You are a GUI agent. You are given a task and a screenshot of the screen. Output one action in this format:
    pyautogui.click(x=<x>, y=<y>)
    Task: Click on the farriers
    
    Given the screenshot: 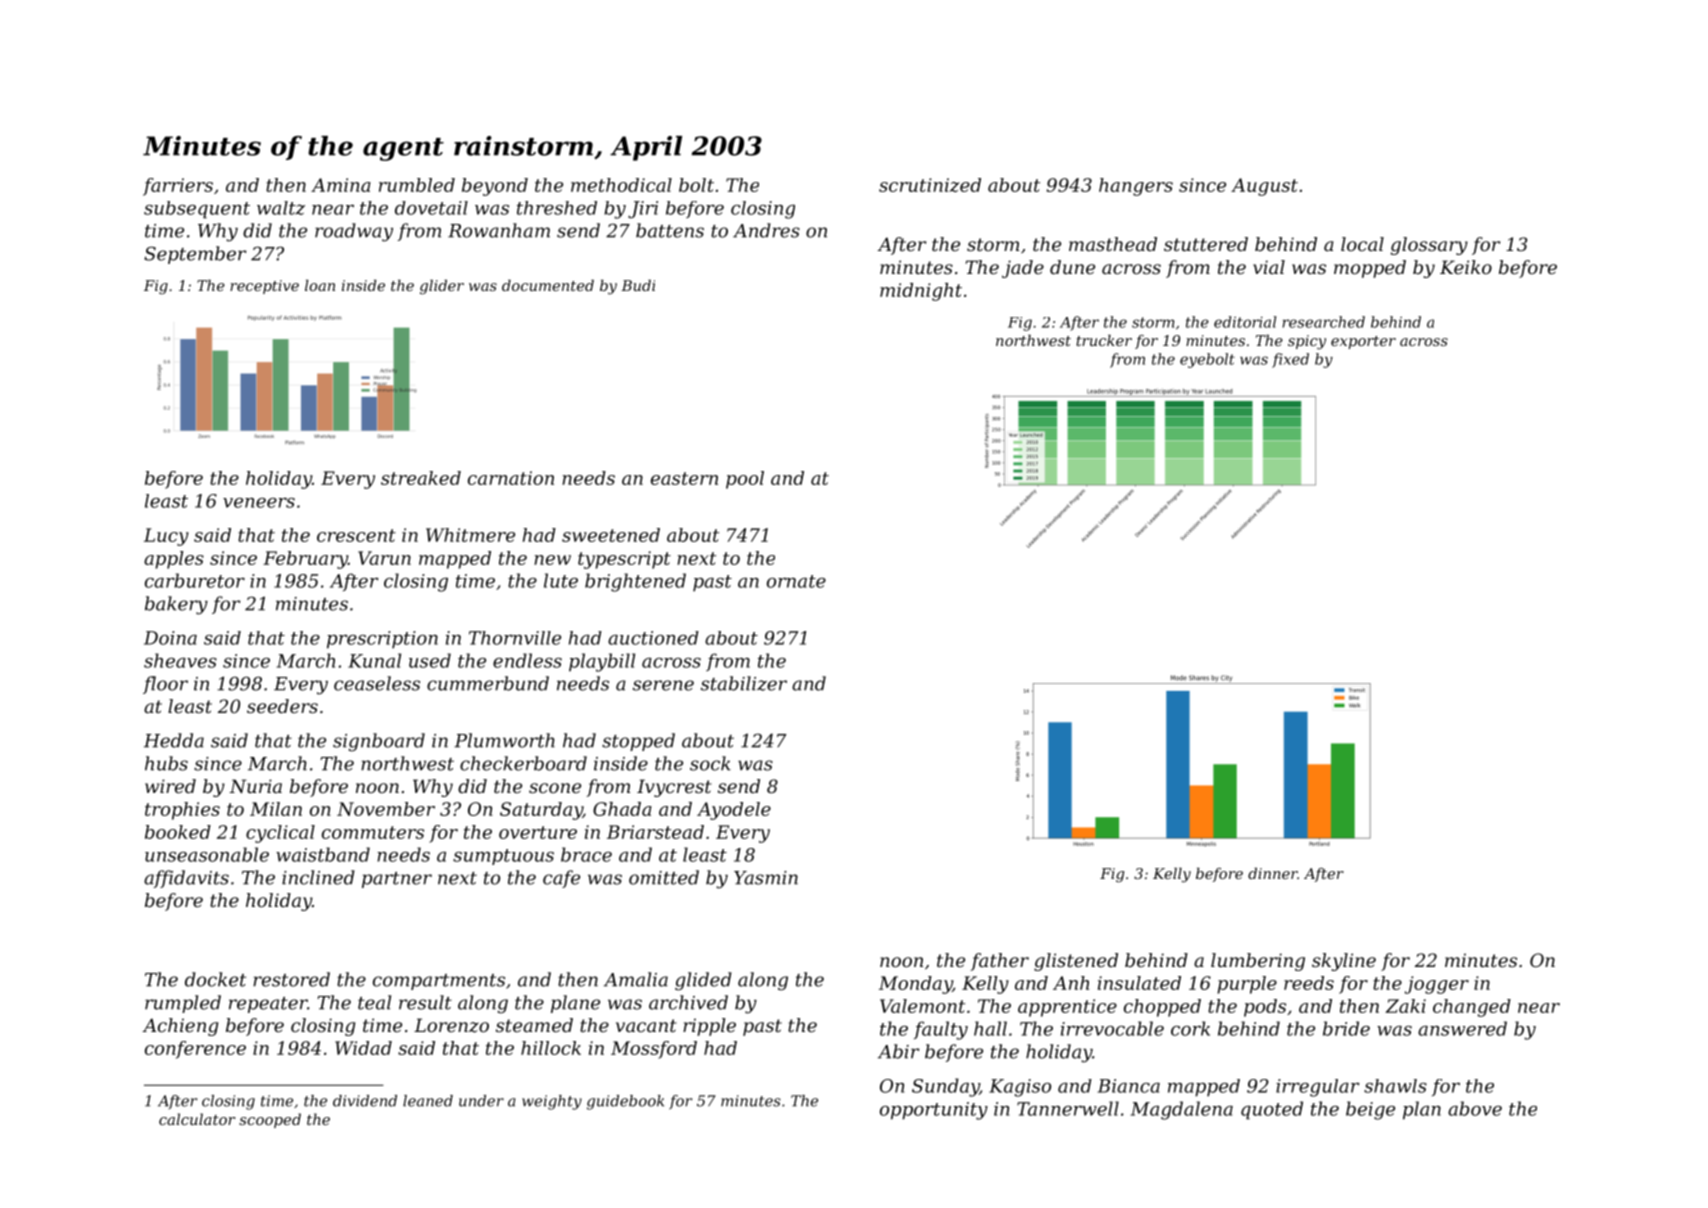 What is the action you would take?
    pyautogui.click(x=178, y=187)
